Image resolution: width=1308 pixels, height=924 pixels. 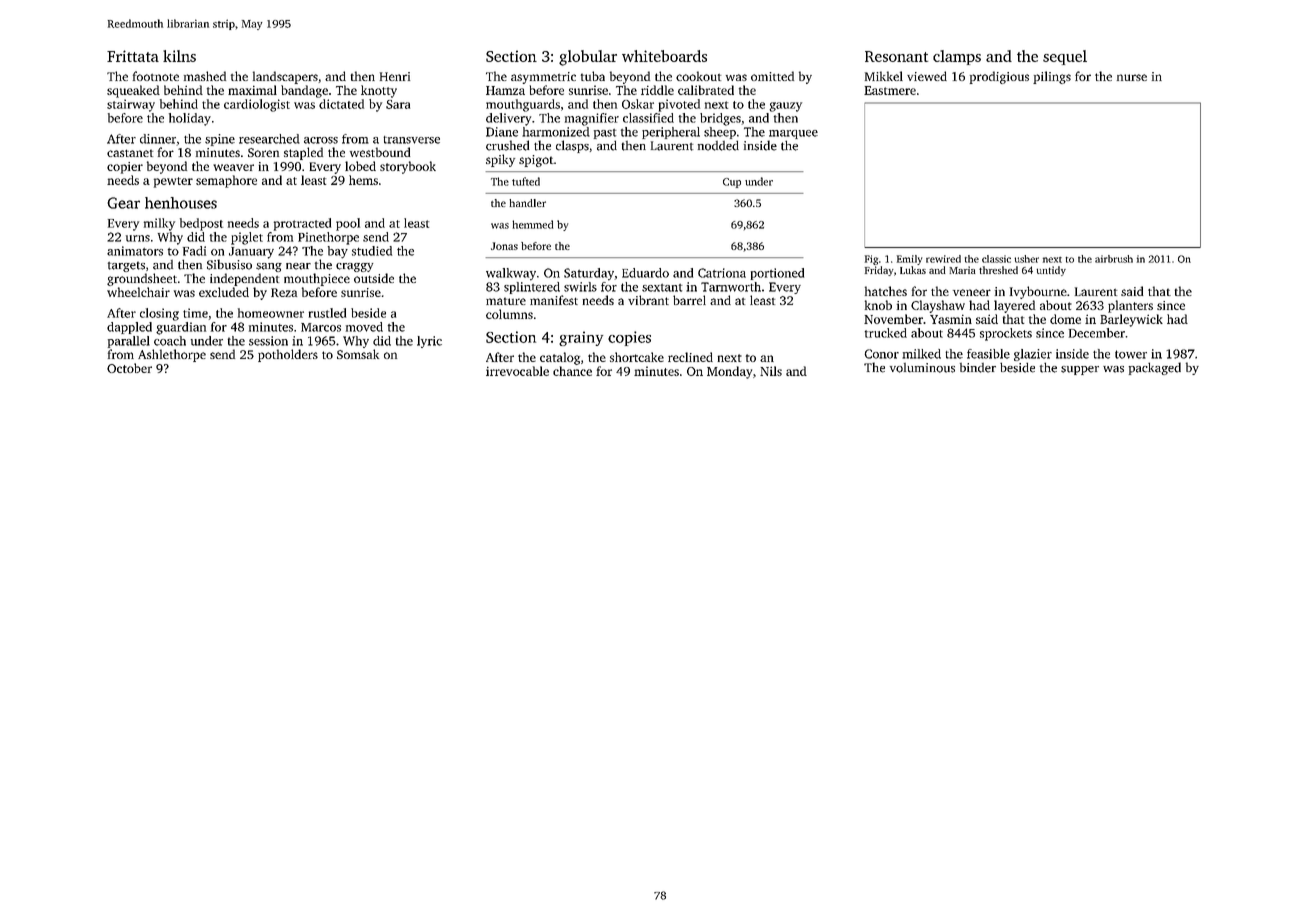 What do you see at coordinates (1080, 370) in the image?
I see `supper` at bounding box center [1080, 370].
